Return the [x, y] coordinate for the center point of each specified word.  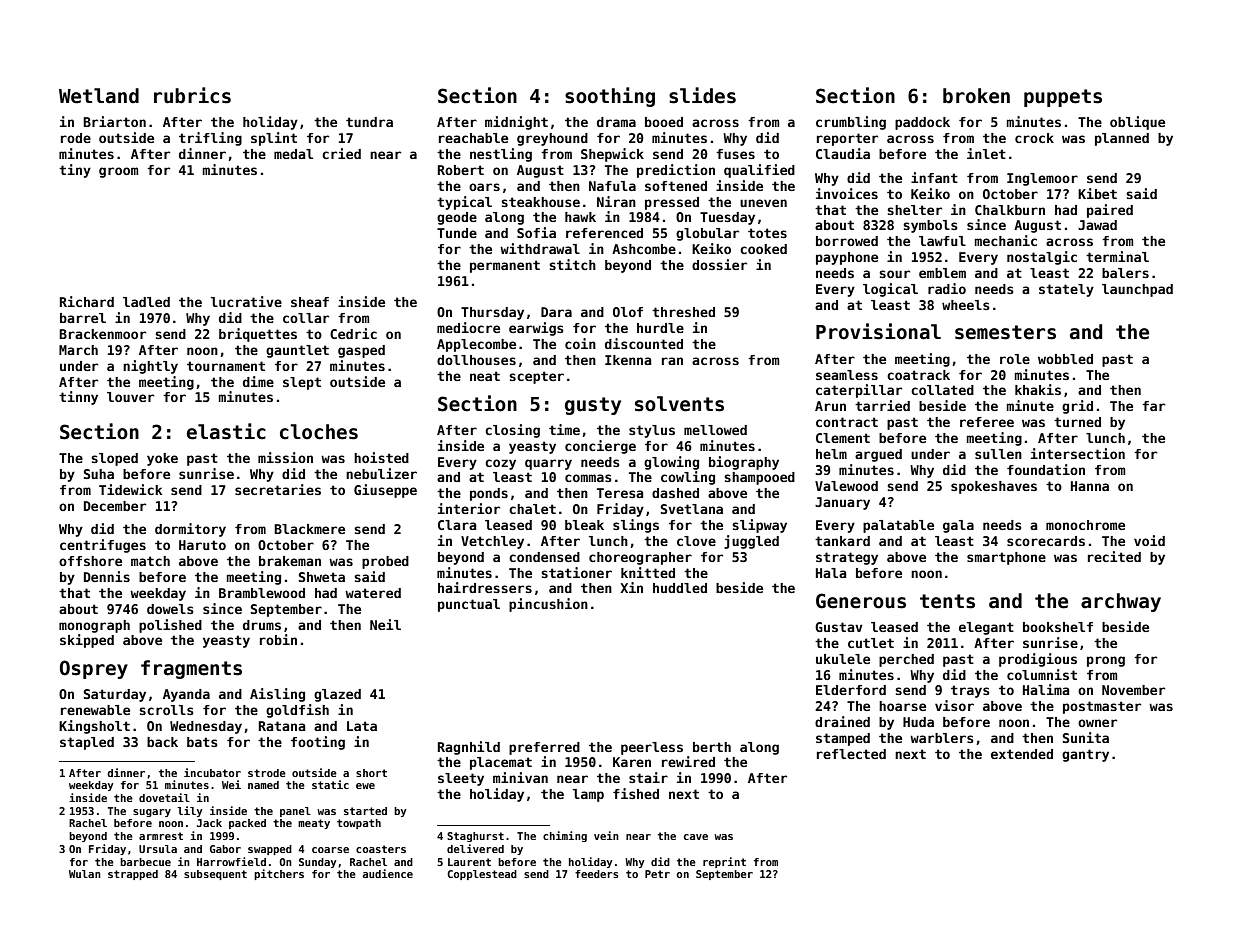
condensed [544, 557]
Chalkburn [1010, 210]
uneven [763, 203]
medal [293, 154]
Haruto [202, 545]
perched [906, 660]
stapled [87, 743]
